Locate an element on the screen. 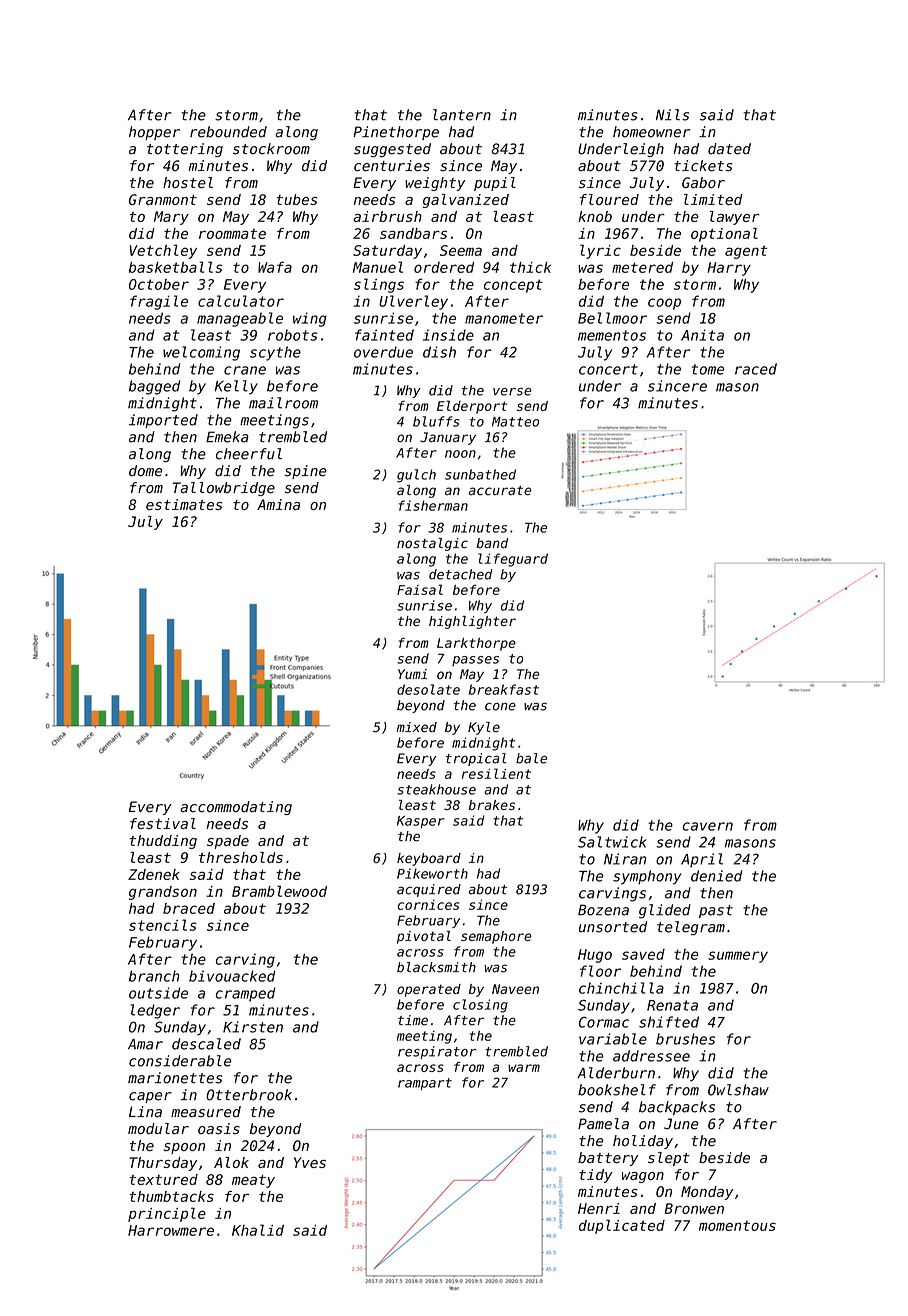 The width and height of the screenshot is (908, 1316). Yumi is located at coordinates (412, 674).
